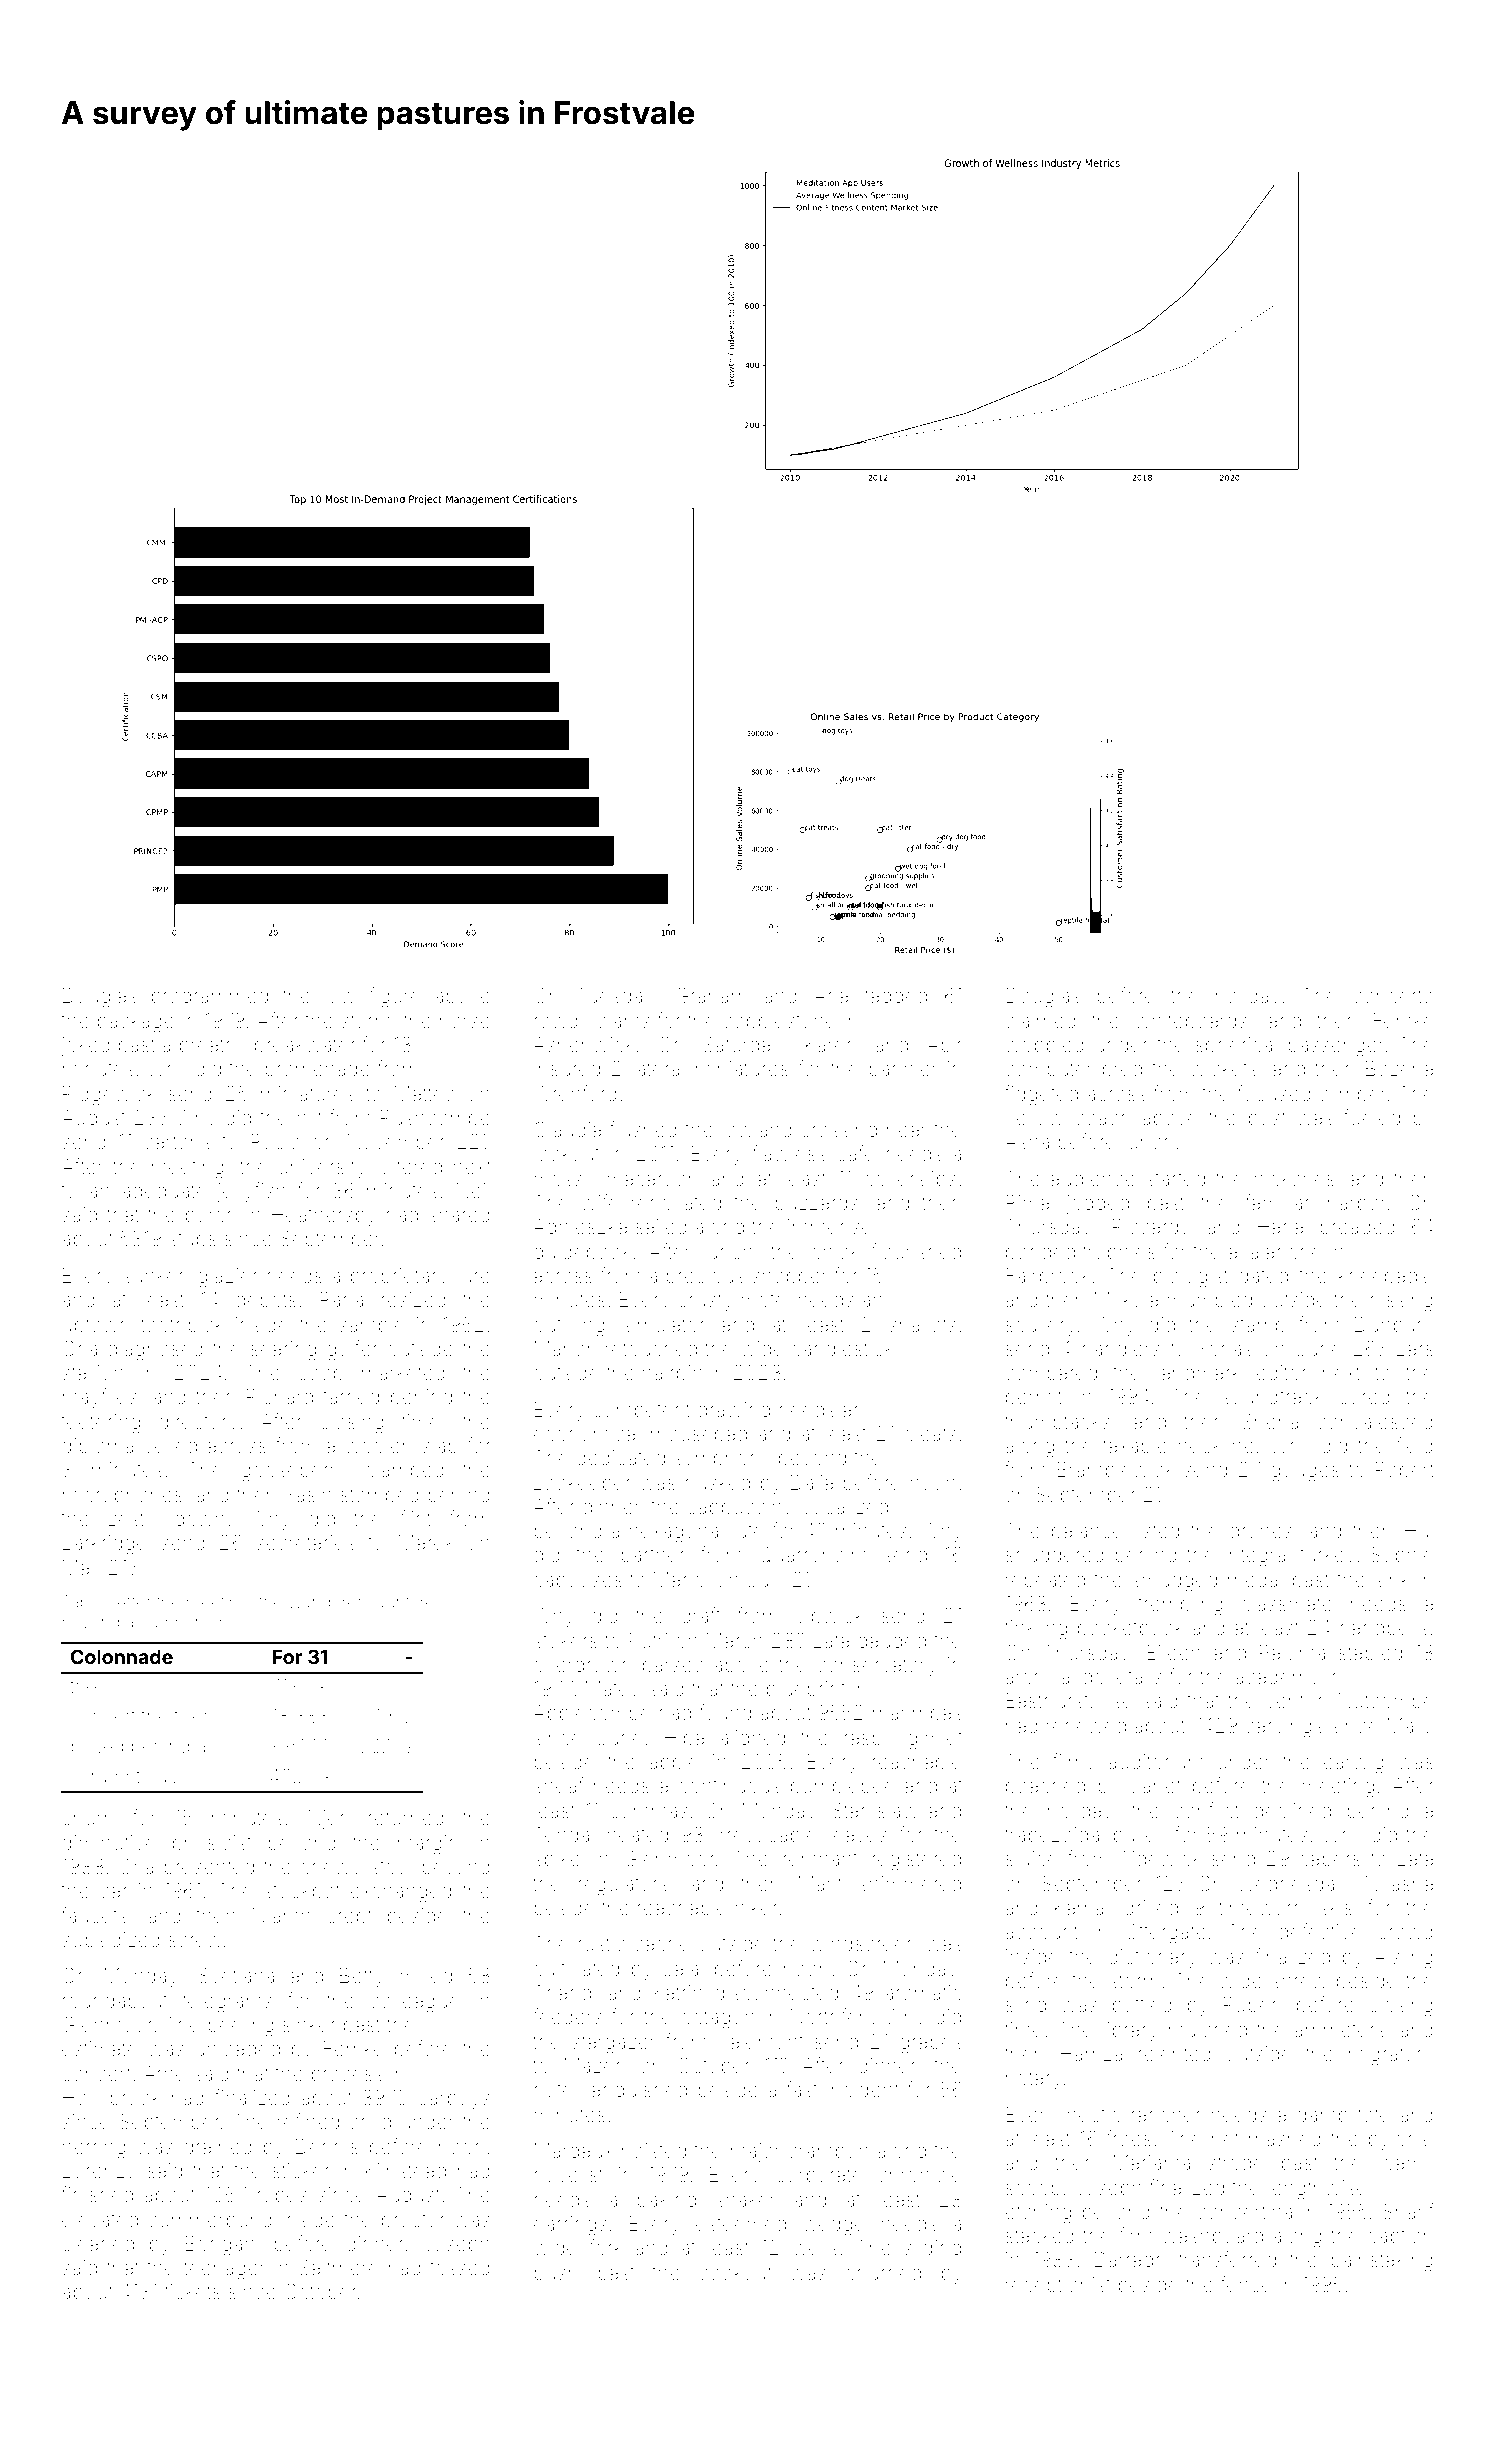 The height and width of the document is (2464, 1496). I want to click on Dalia, so click(812, 1482).
